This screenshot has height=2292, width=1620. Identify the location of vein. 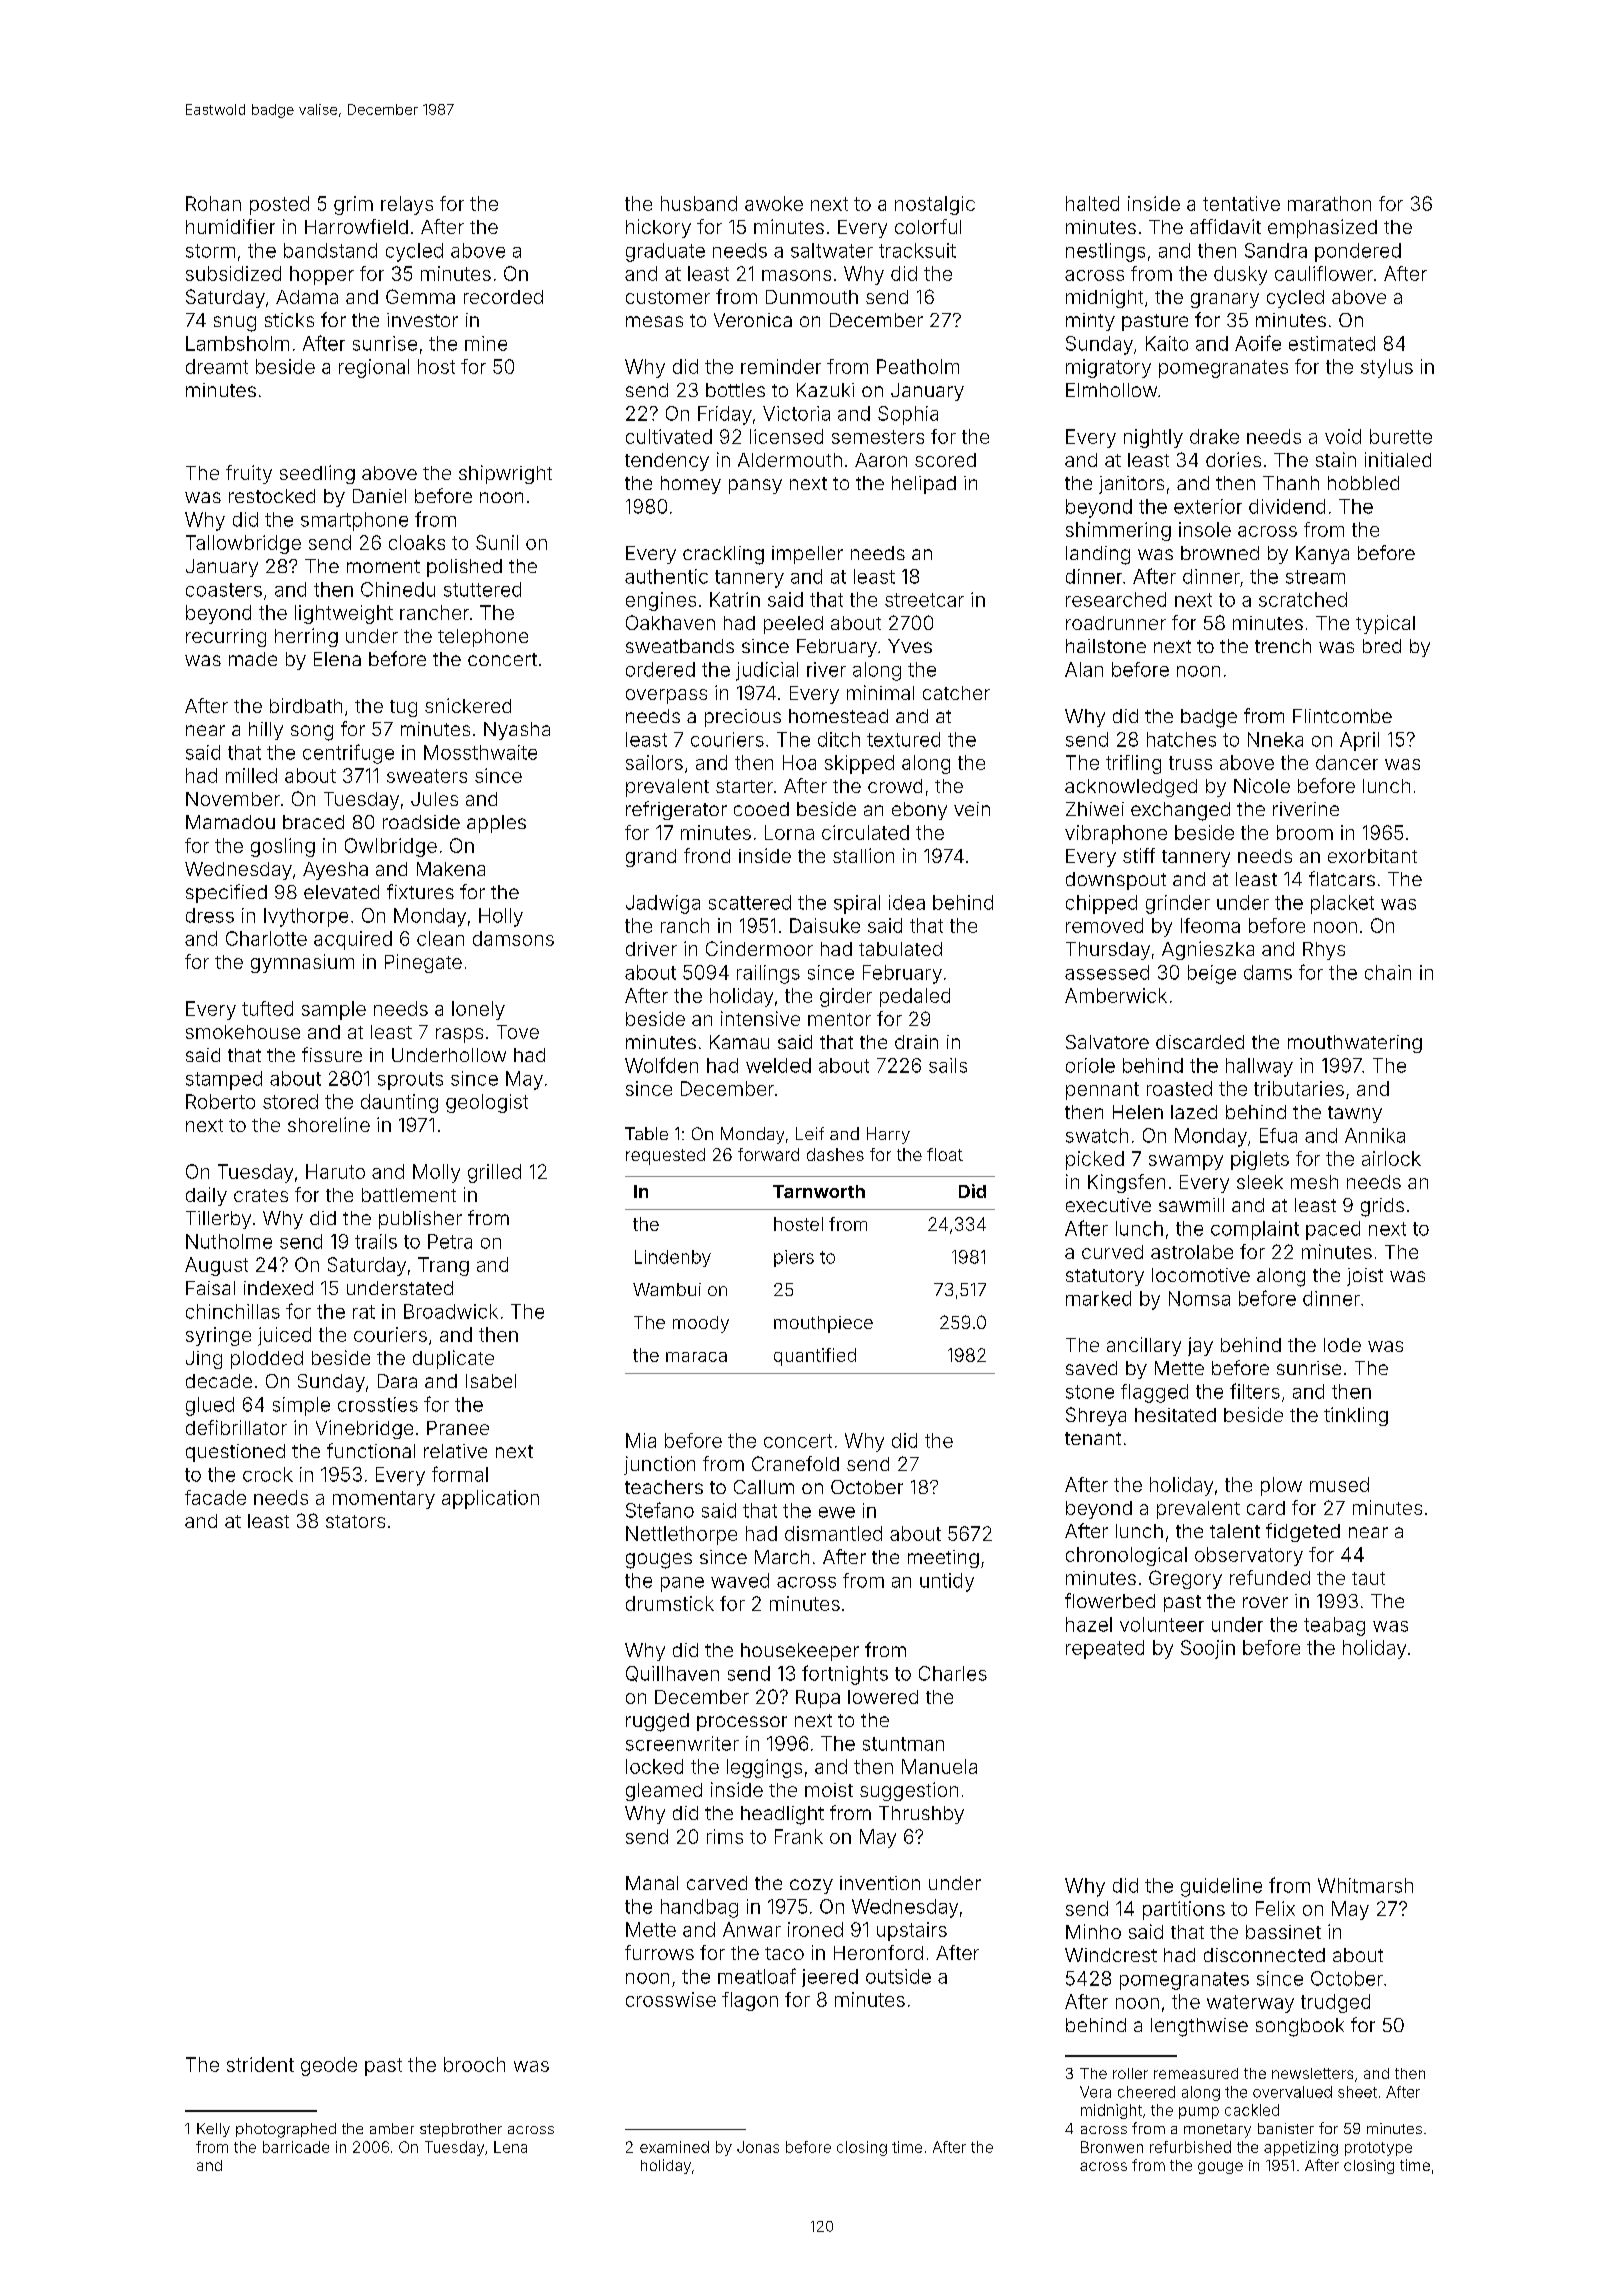
(972, 809).
